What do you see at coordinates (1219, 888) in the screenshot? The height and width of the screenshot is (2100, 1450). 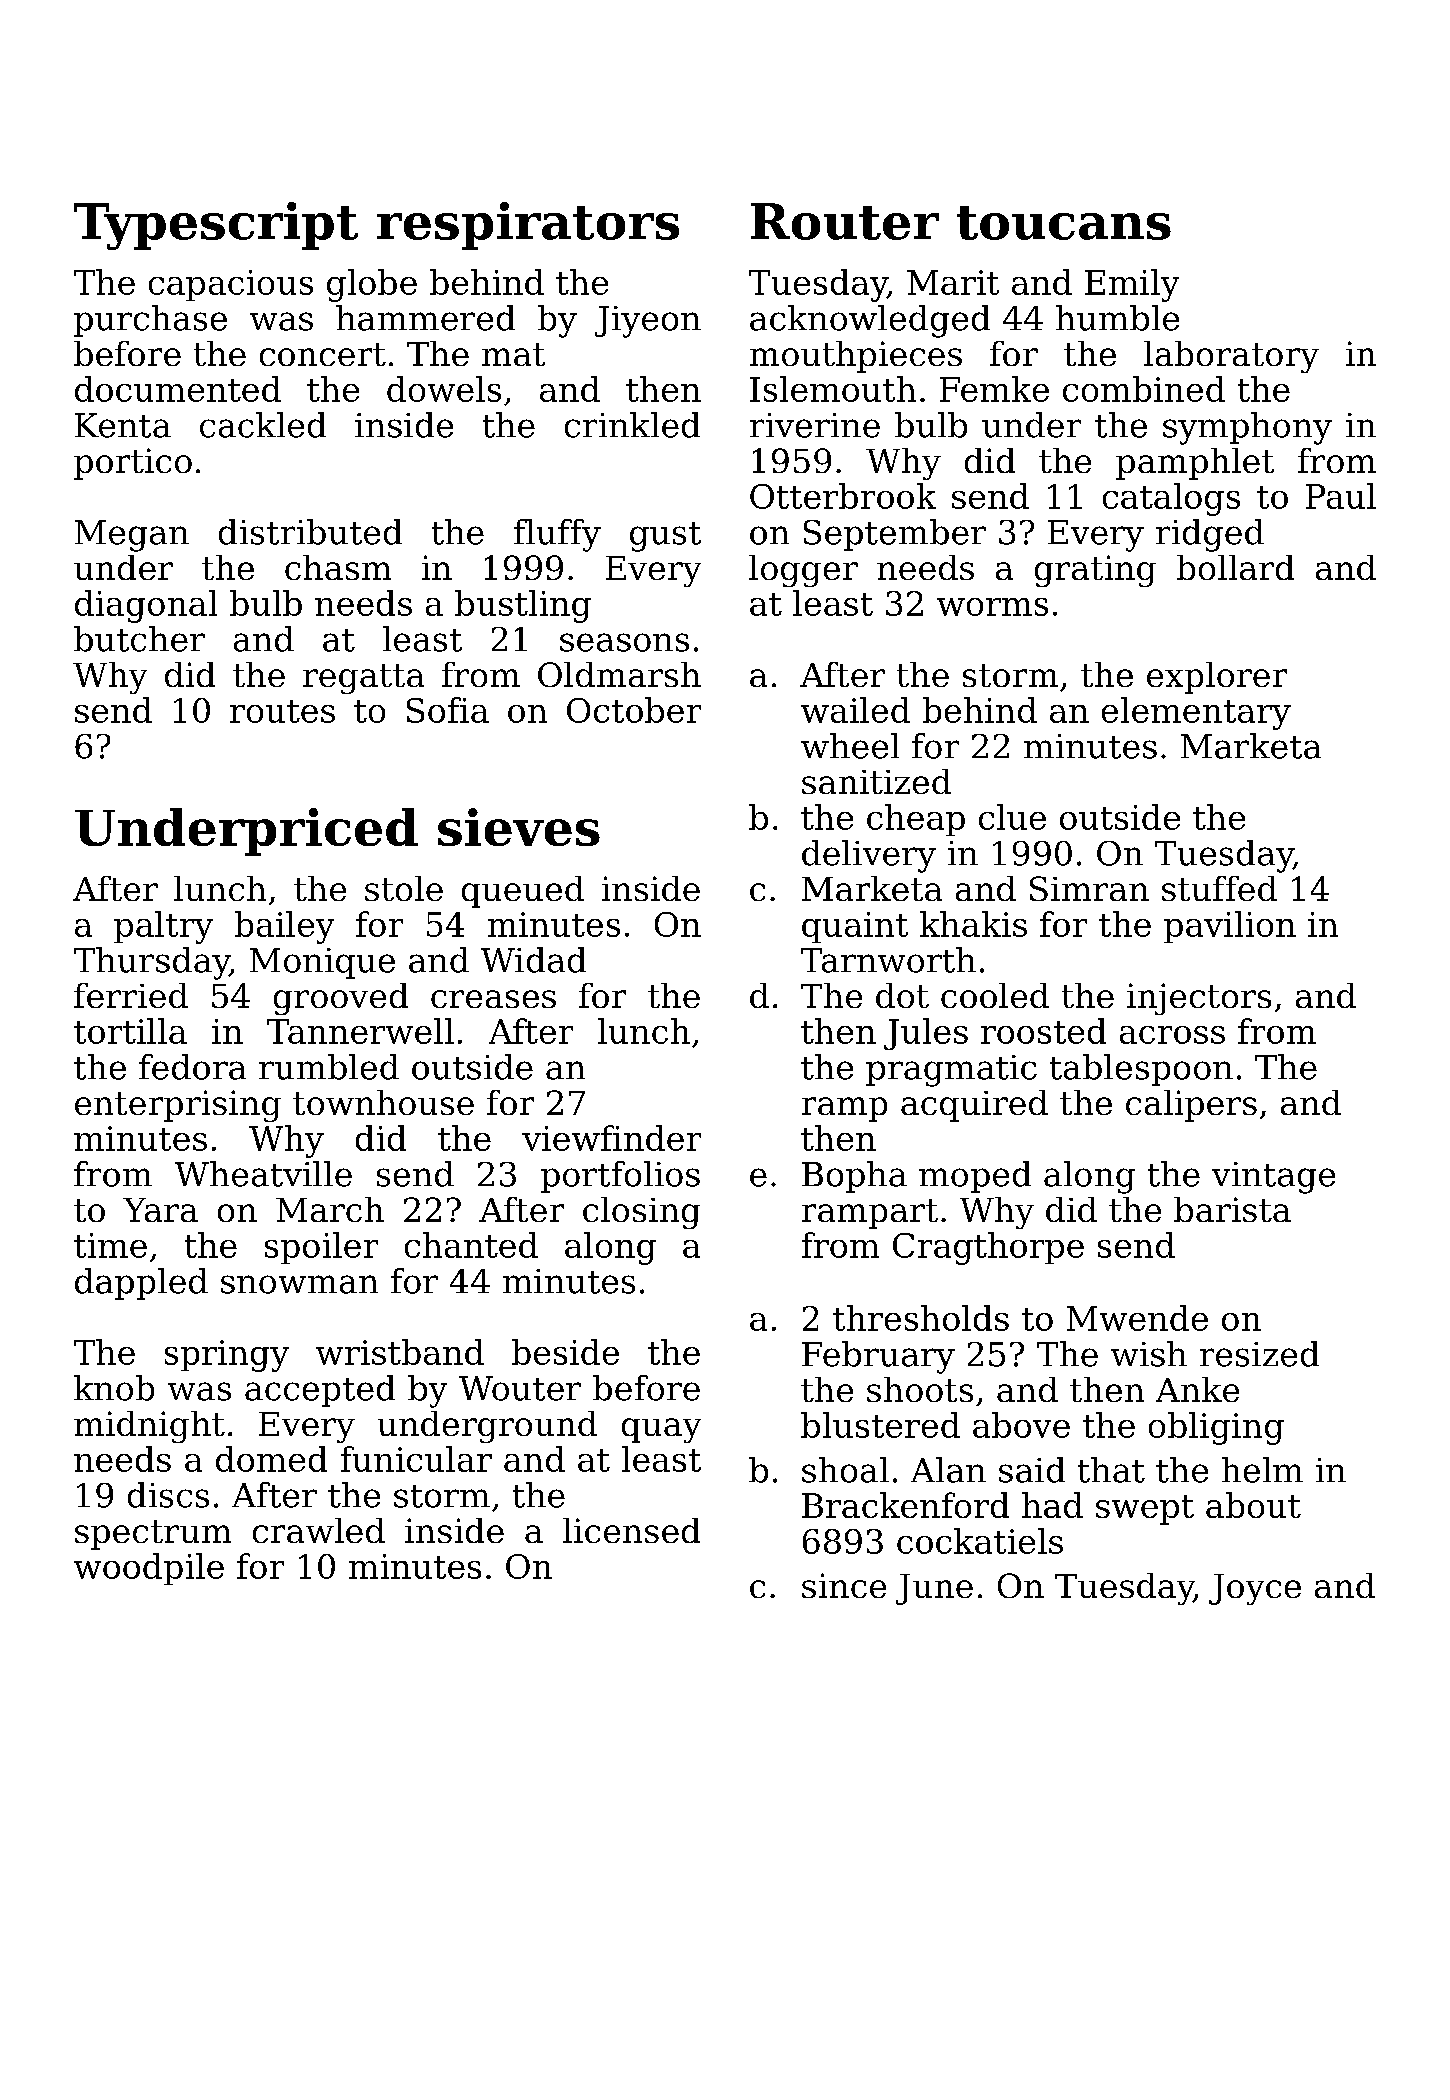 I see `stuffed` at bounding box center [1219, 888].
